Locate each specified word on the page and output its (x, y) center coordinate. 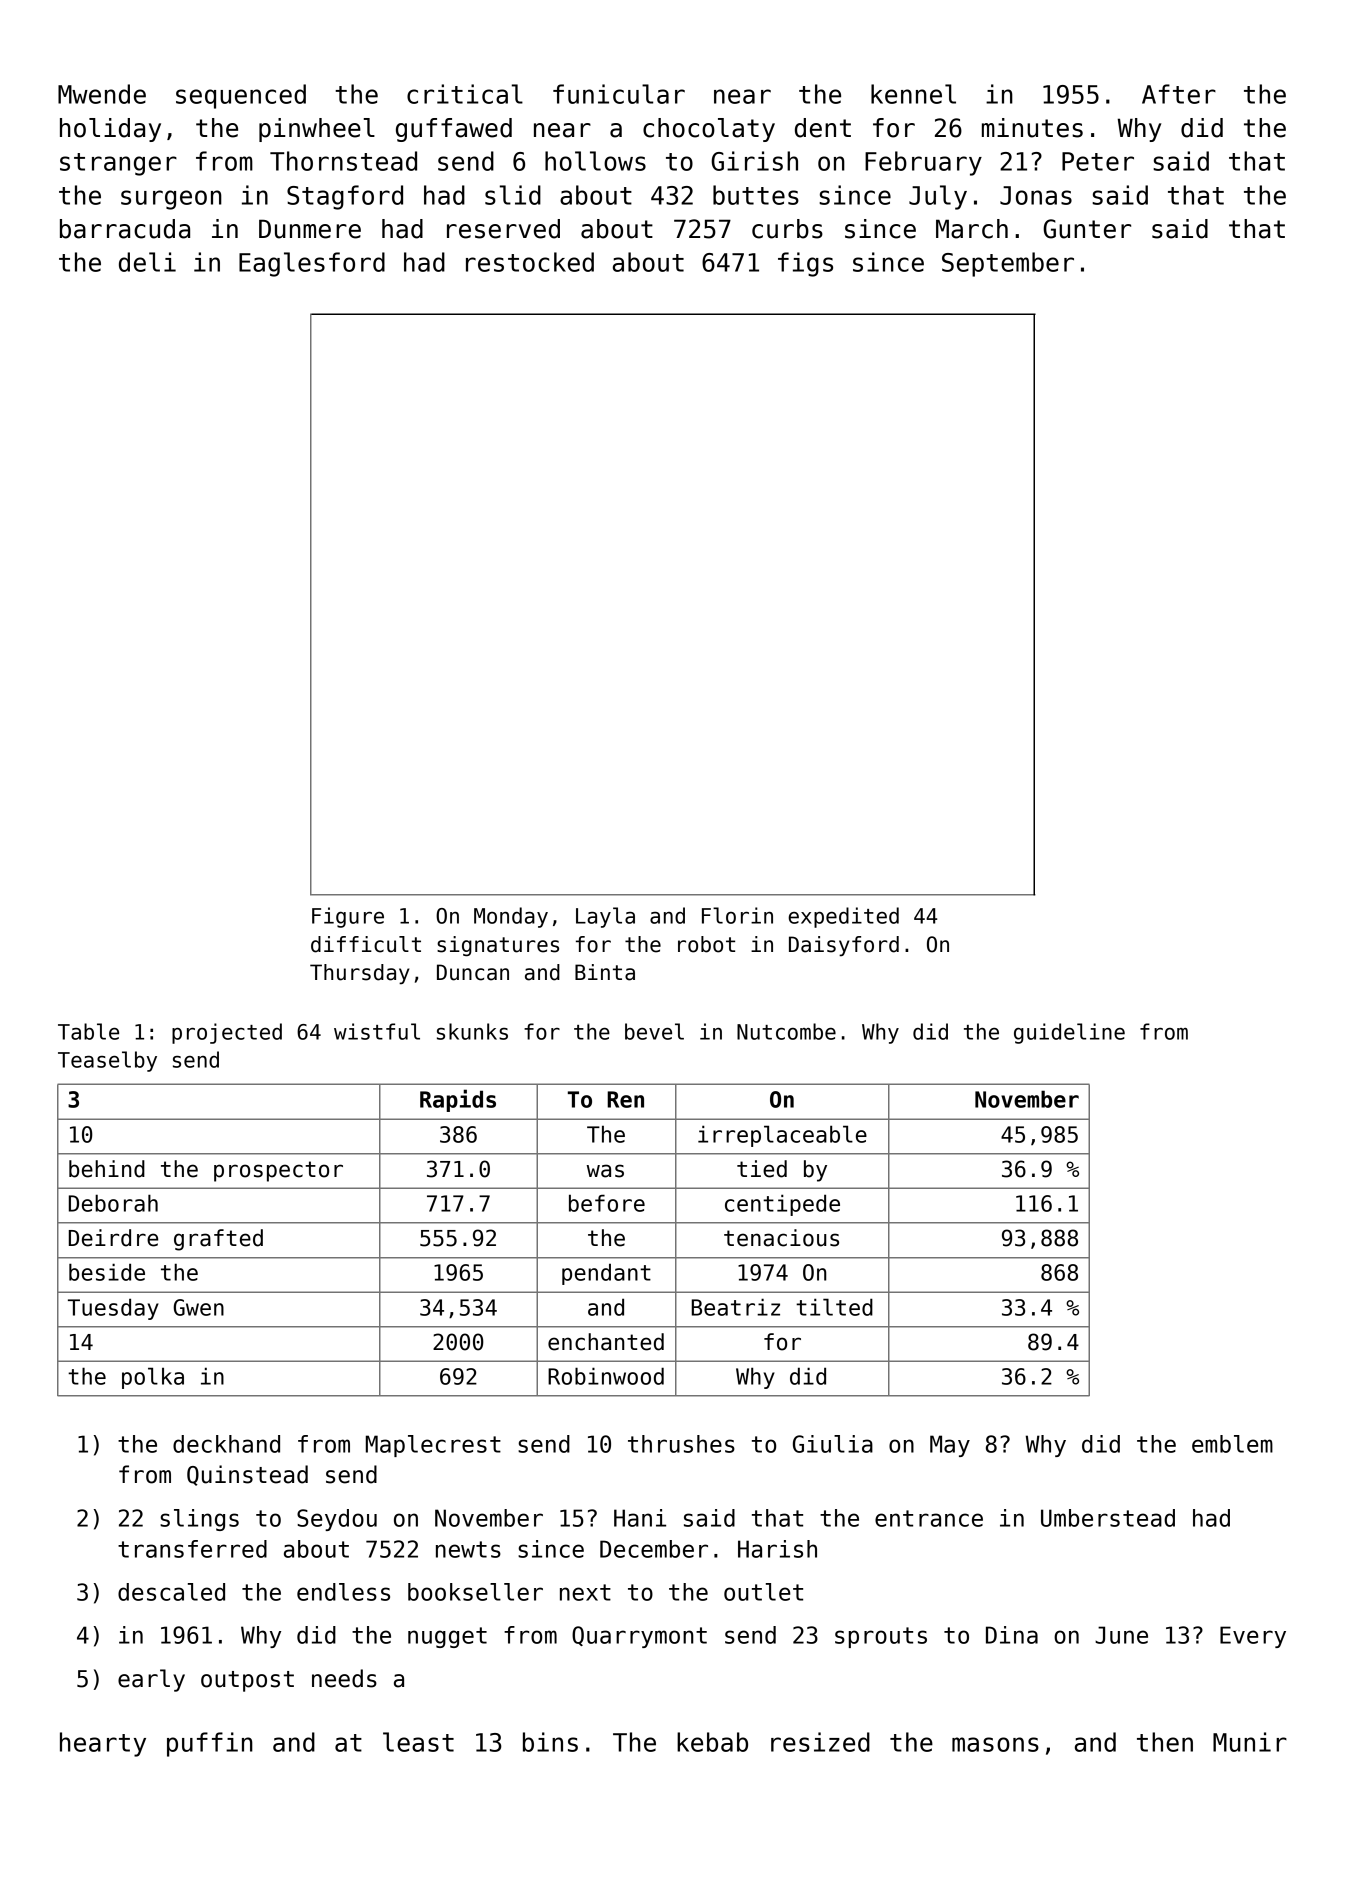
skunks (472, 1031)
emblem (1232, 1444)
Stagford (345, 197)
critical (465, 94)
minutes (1032, 128)
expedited (843, 917)
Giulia (833, 1444)
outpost (247, 1681)
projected (227, 1033)
